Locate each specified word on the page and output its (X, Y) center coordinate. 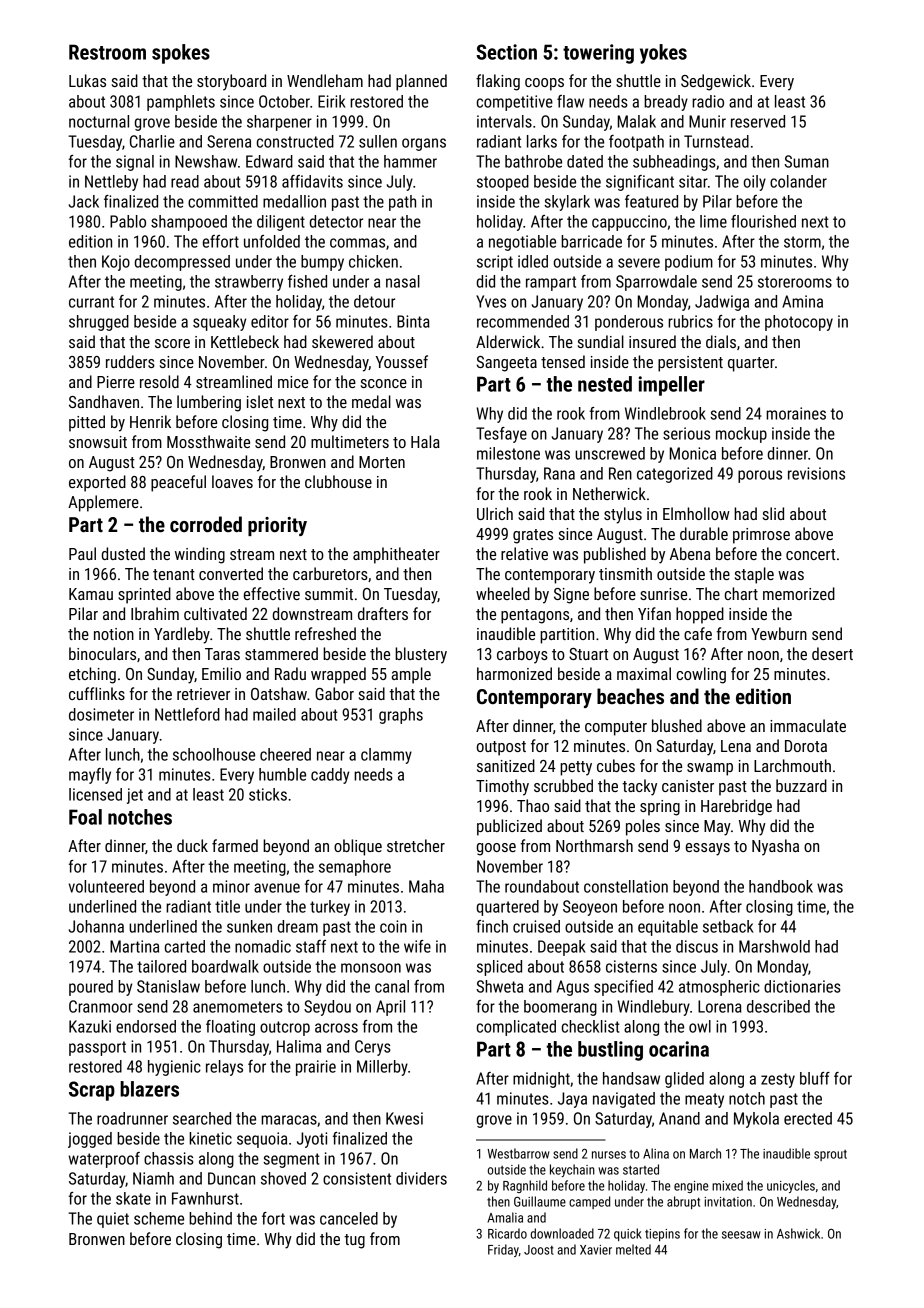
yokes (663, 54)
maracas (289, 1120)
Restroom (107, 52)
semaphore (355, 868)
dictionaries (802, 986)
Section (507, 52)
